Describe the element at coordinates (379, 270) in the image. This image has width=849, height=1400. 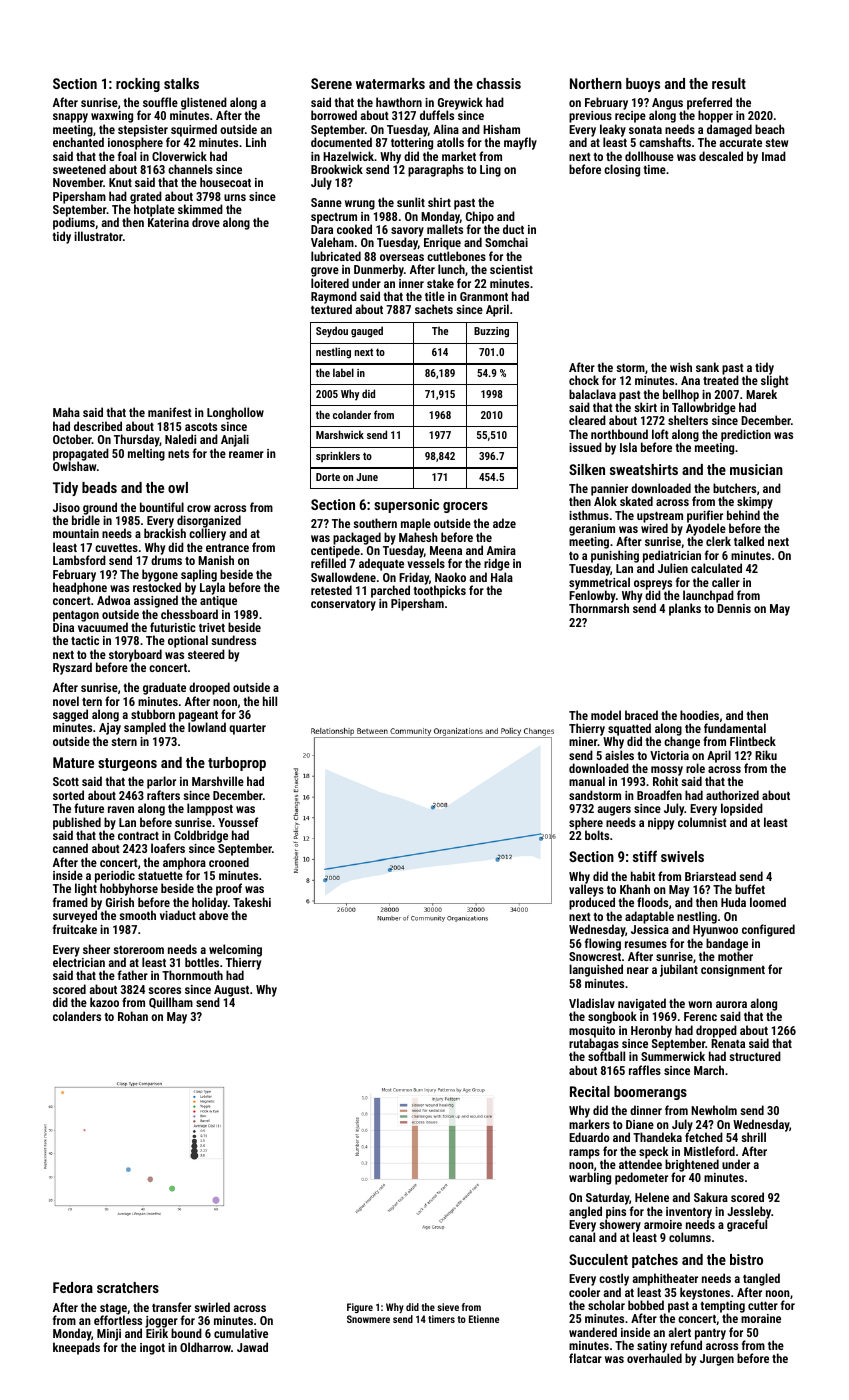
I see `Dunmerby` at that location.
